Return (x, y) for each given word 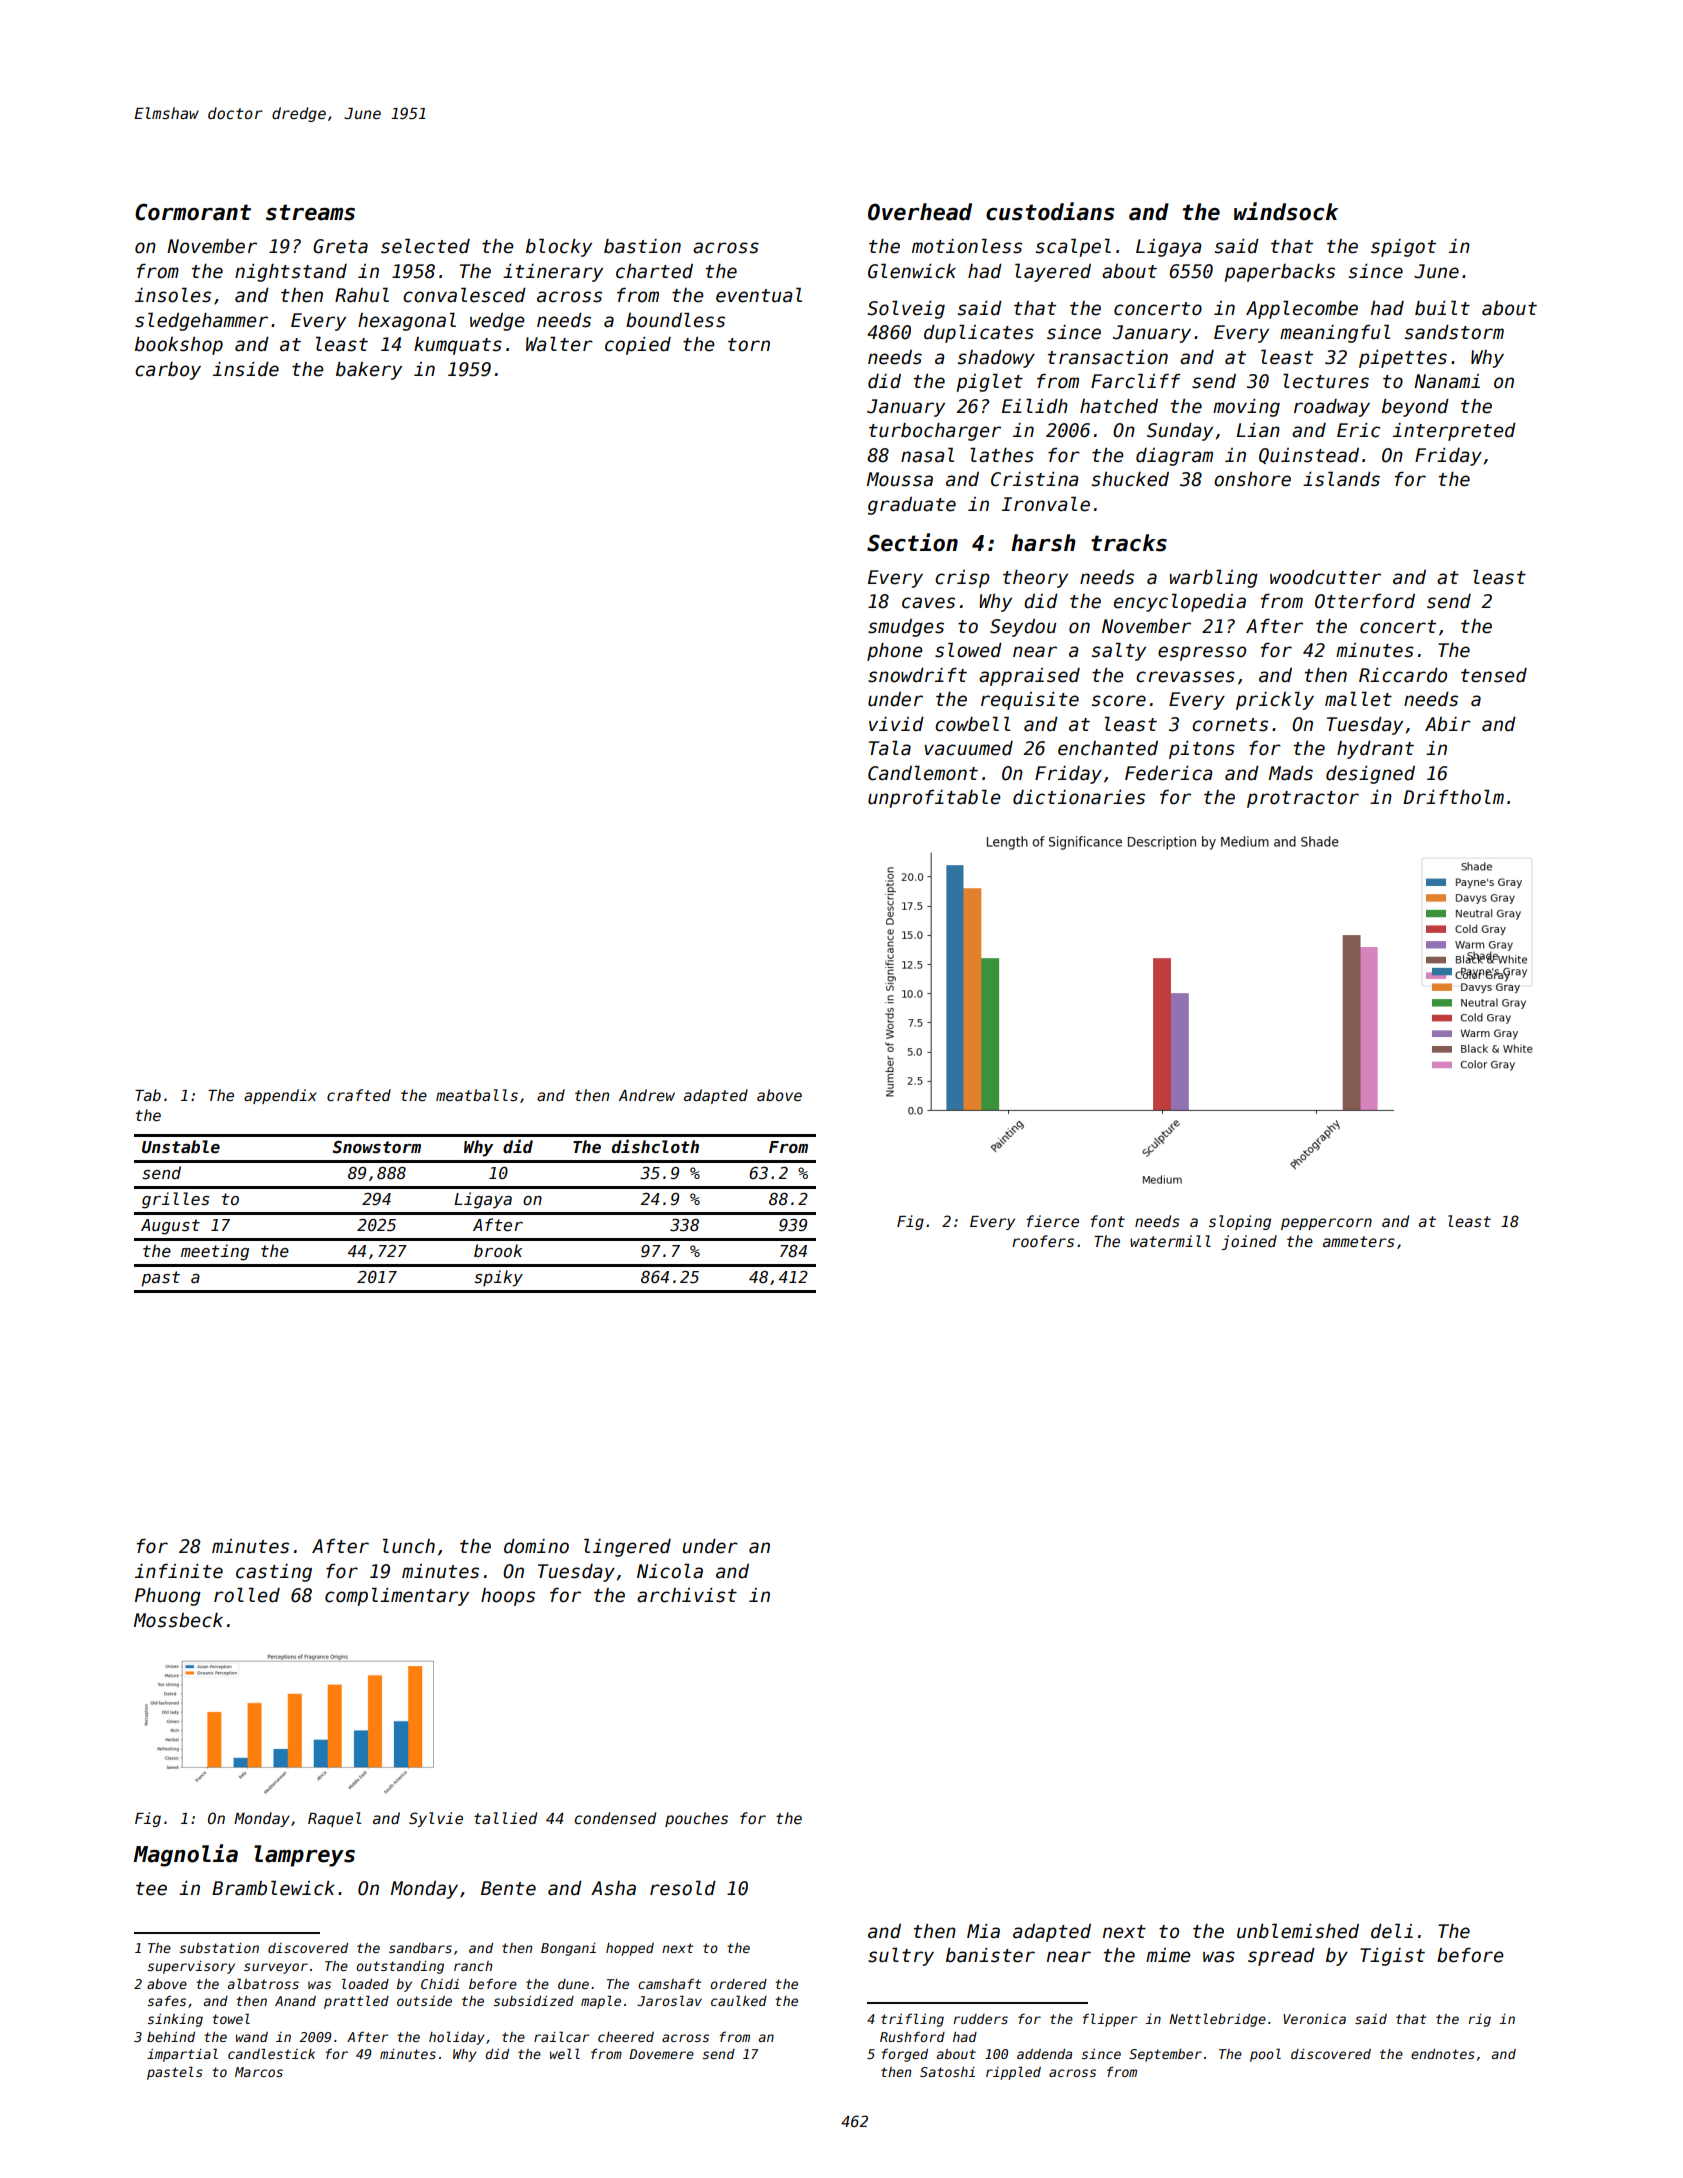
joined (1249, 1242)
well (565, 2053)
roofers (1043, 1241)
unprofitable (934, 798)
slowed (968, 650)
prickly (1275, 700)
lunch (409, 1546)
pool (1265, 2055)
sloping (1240, 1222)
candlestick (271, 2053)
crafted (359, 1095)
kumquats (458, 346)
